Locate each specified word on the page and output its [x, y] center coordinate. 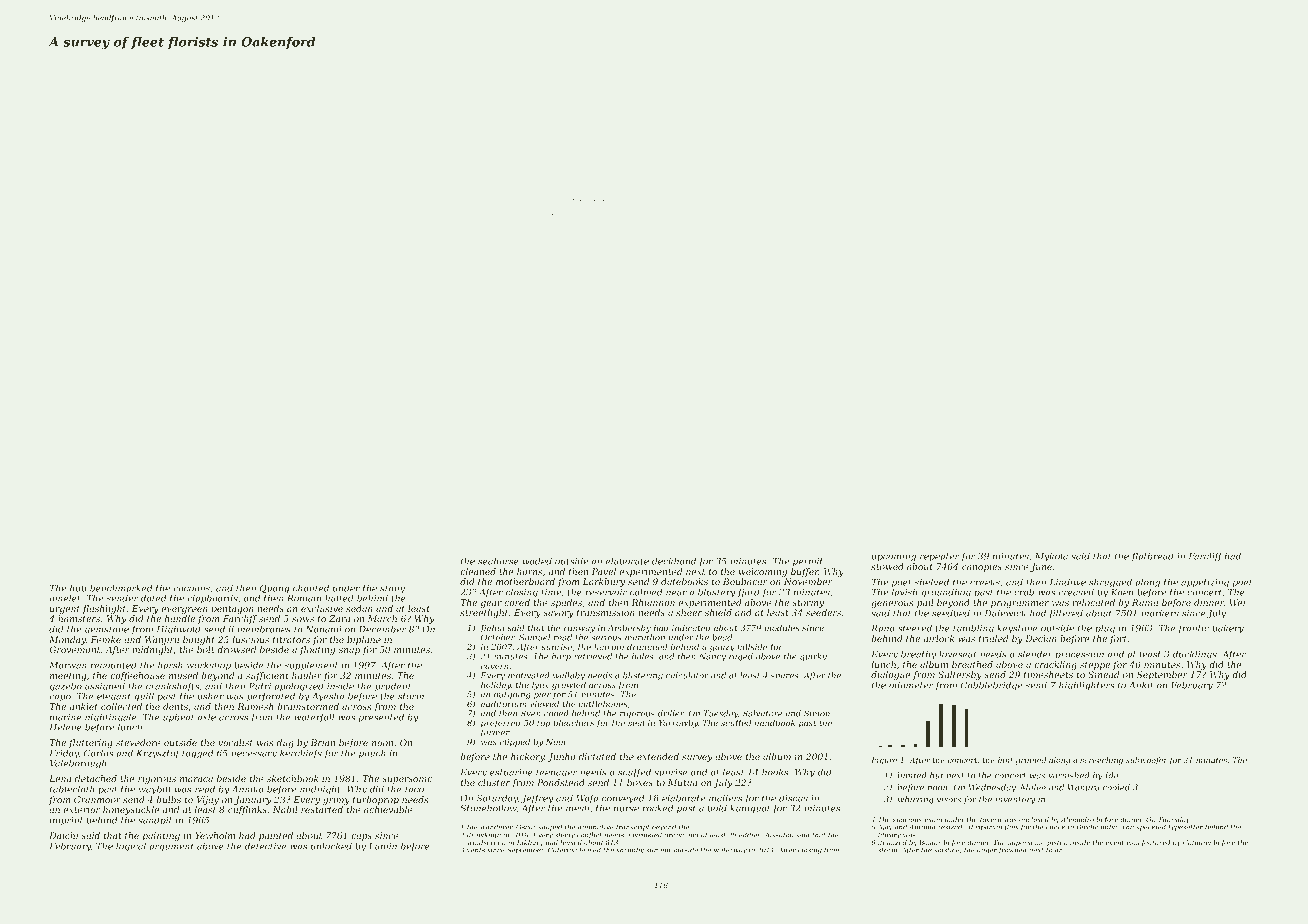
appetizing [1205, 583]
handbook [774, 722]
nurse [626, 809]
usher [211, 696]
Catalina [1197, 842]
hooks [775, 772]
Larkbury [604, 582]
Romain [304, 598]
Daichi [63, 835]
